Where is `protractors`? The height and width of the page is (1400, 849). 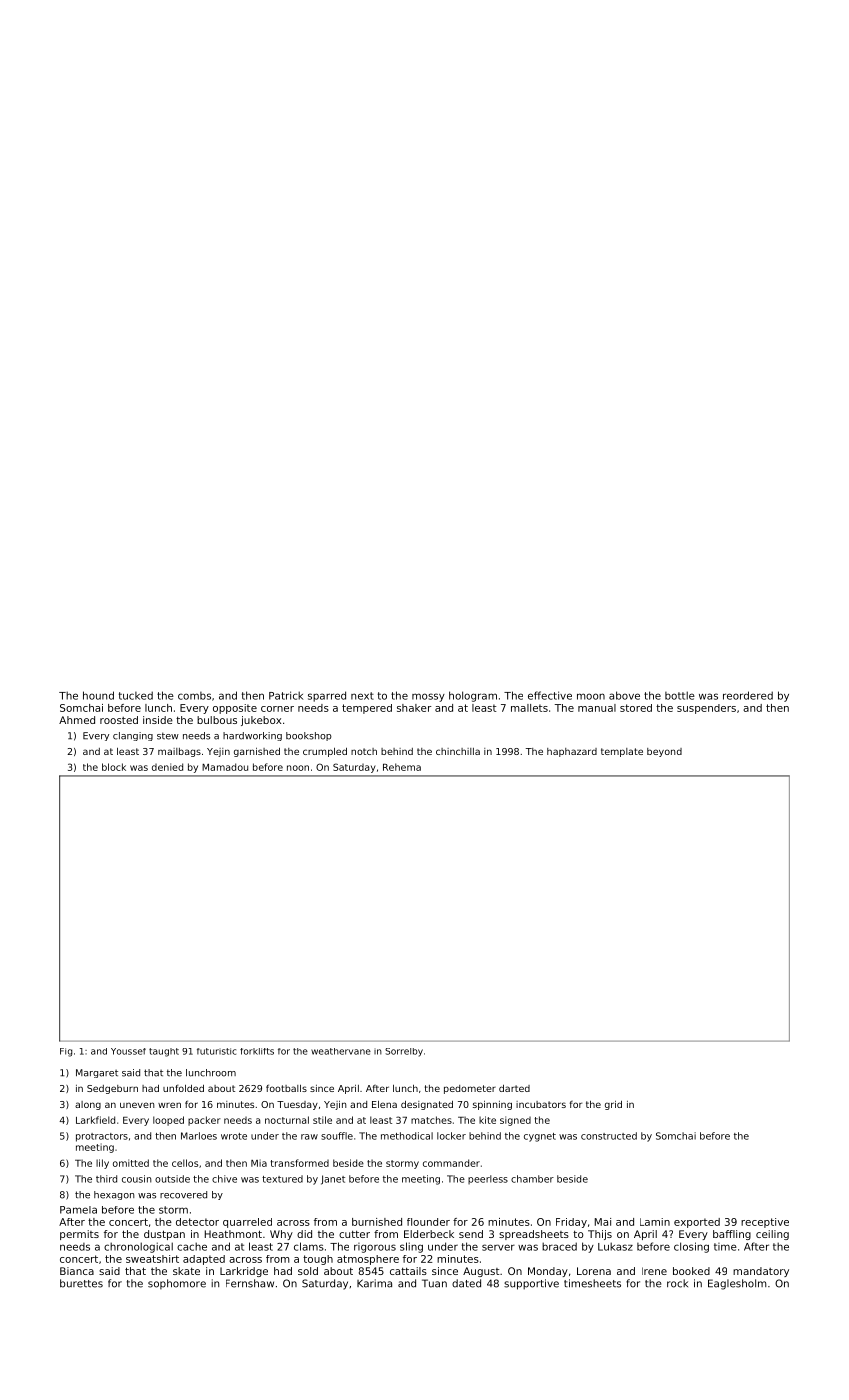
protractors is located at coordinates (102, 1137).
